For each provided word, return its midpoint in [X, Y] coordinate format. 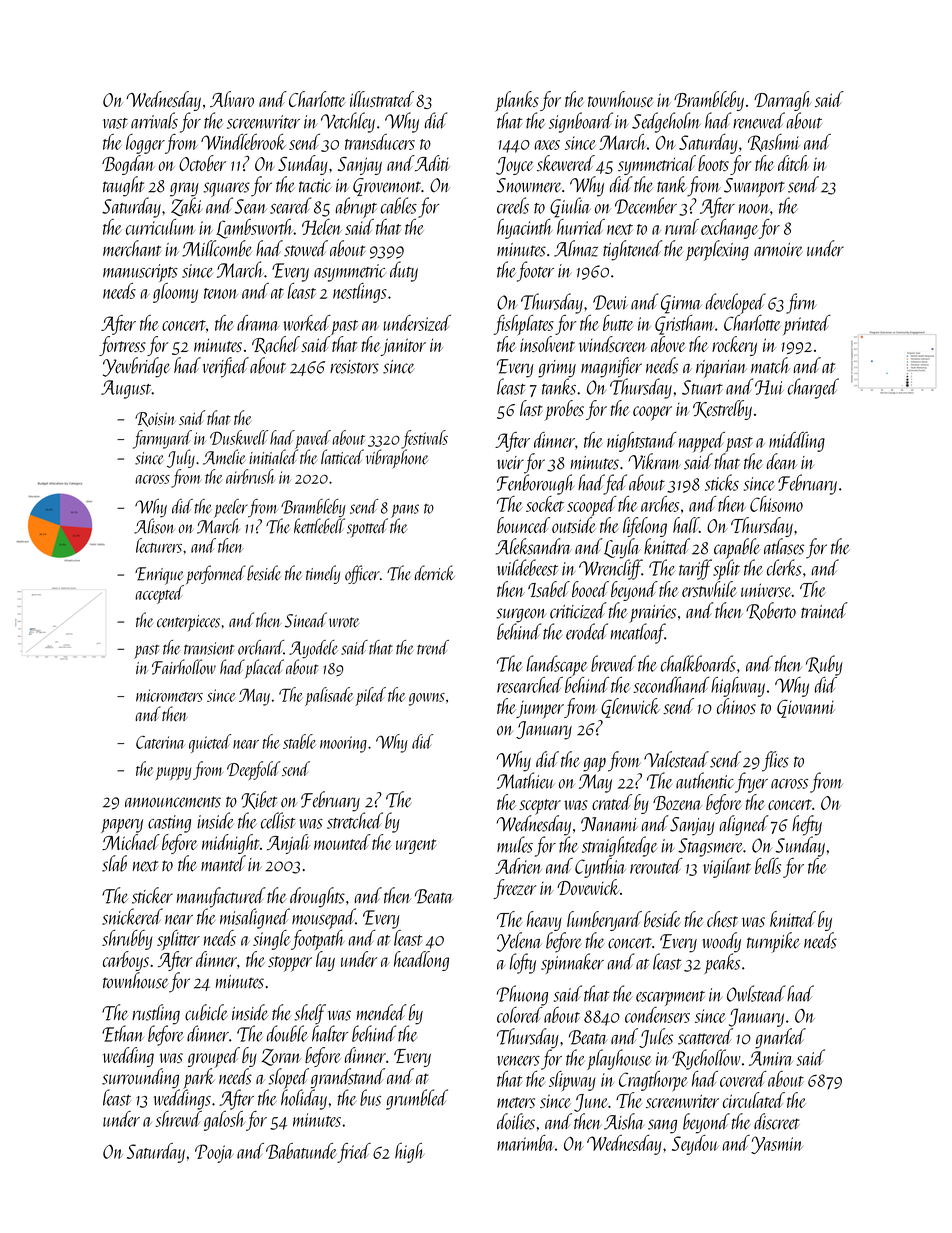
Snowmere [529, 185]
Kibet [259, 800]
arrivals [154, 120]
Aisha [624, 1121]
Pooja [214, 1153]
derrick [435, 573]
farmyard [162, 439]
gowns [427, 699]
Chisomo [776, 504]
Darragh [783, 101]
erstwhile [709, 589]
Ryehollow [706, 1059]
